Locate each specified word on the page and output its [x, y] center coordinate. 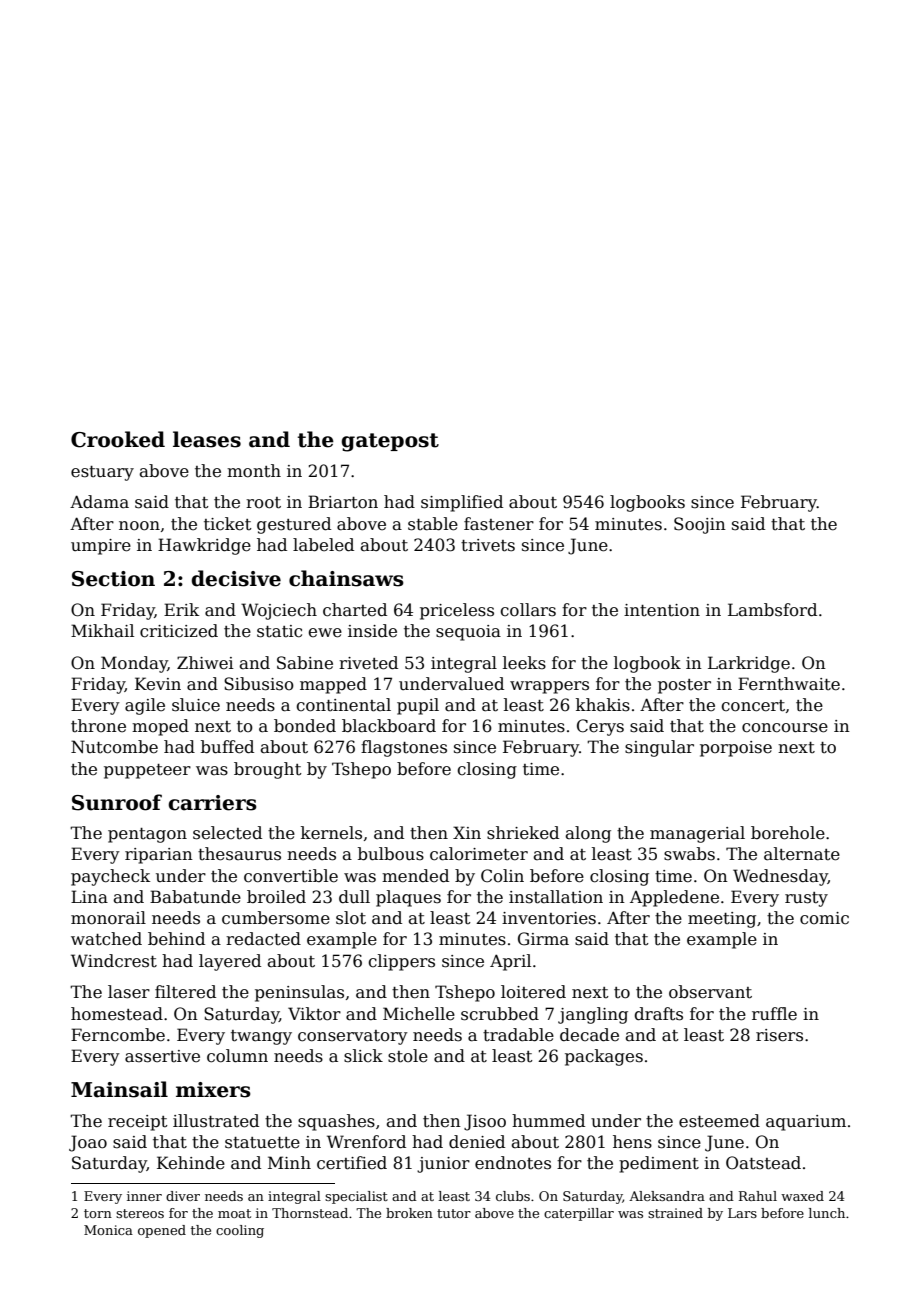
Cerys [600, 727]
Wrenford [366, 1142]
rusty [806, 899]
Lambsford [772, 610]
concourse [785, 728]
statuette [262, 1143]
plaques [408, 898]
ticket [228, 524]
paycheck [110, 877]
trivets [488, 545]
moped [160, 727]
